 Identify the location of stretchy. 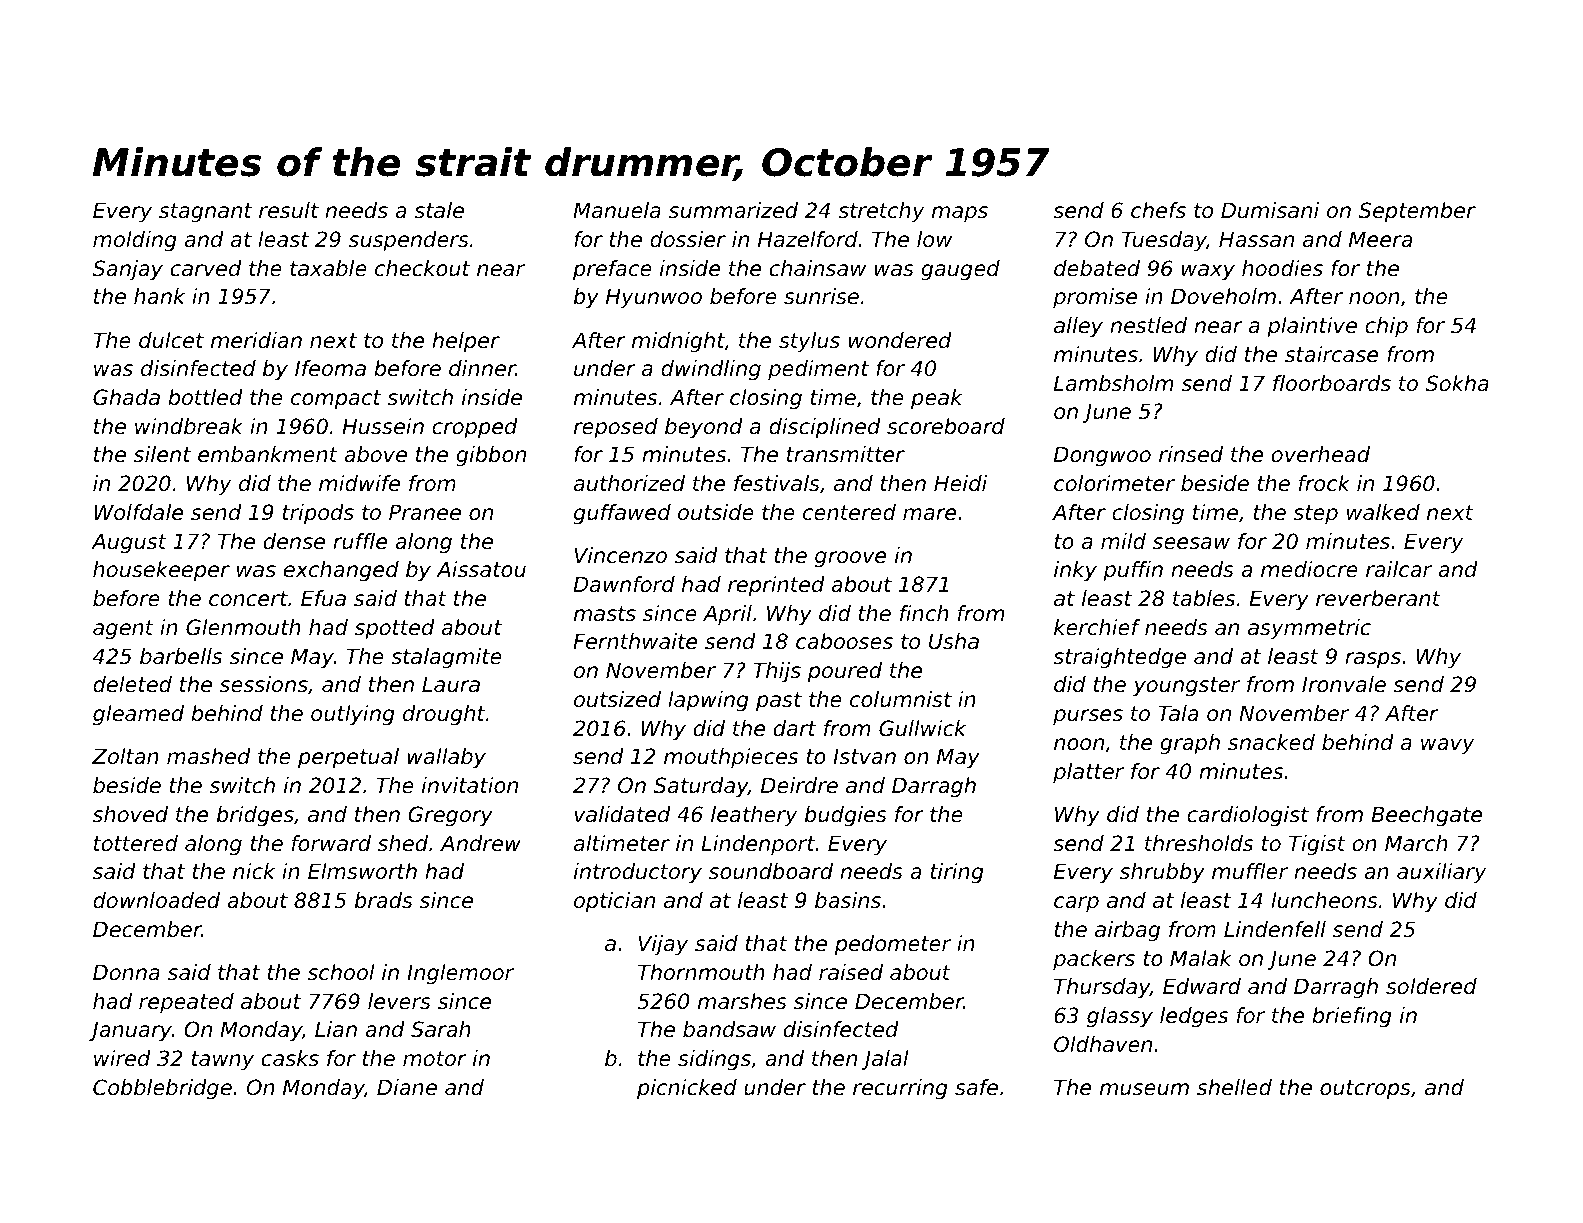
(881, 212).
